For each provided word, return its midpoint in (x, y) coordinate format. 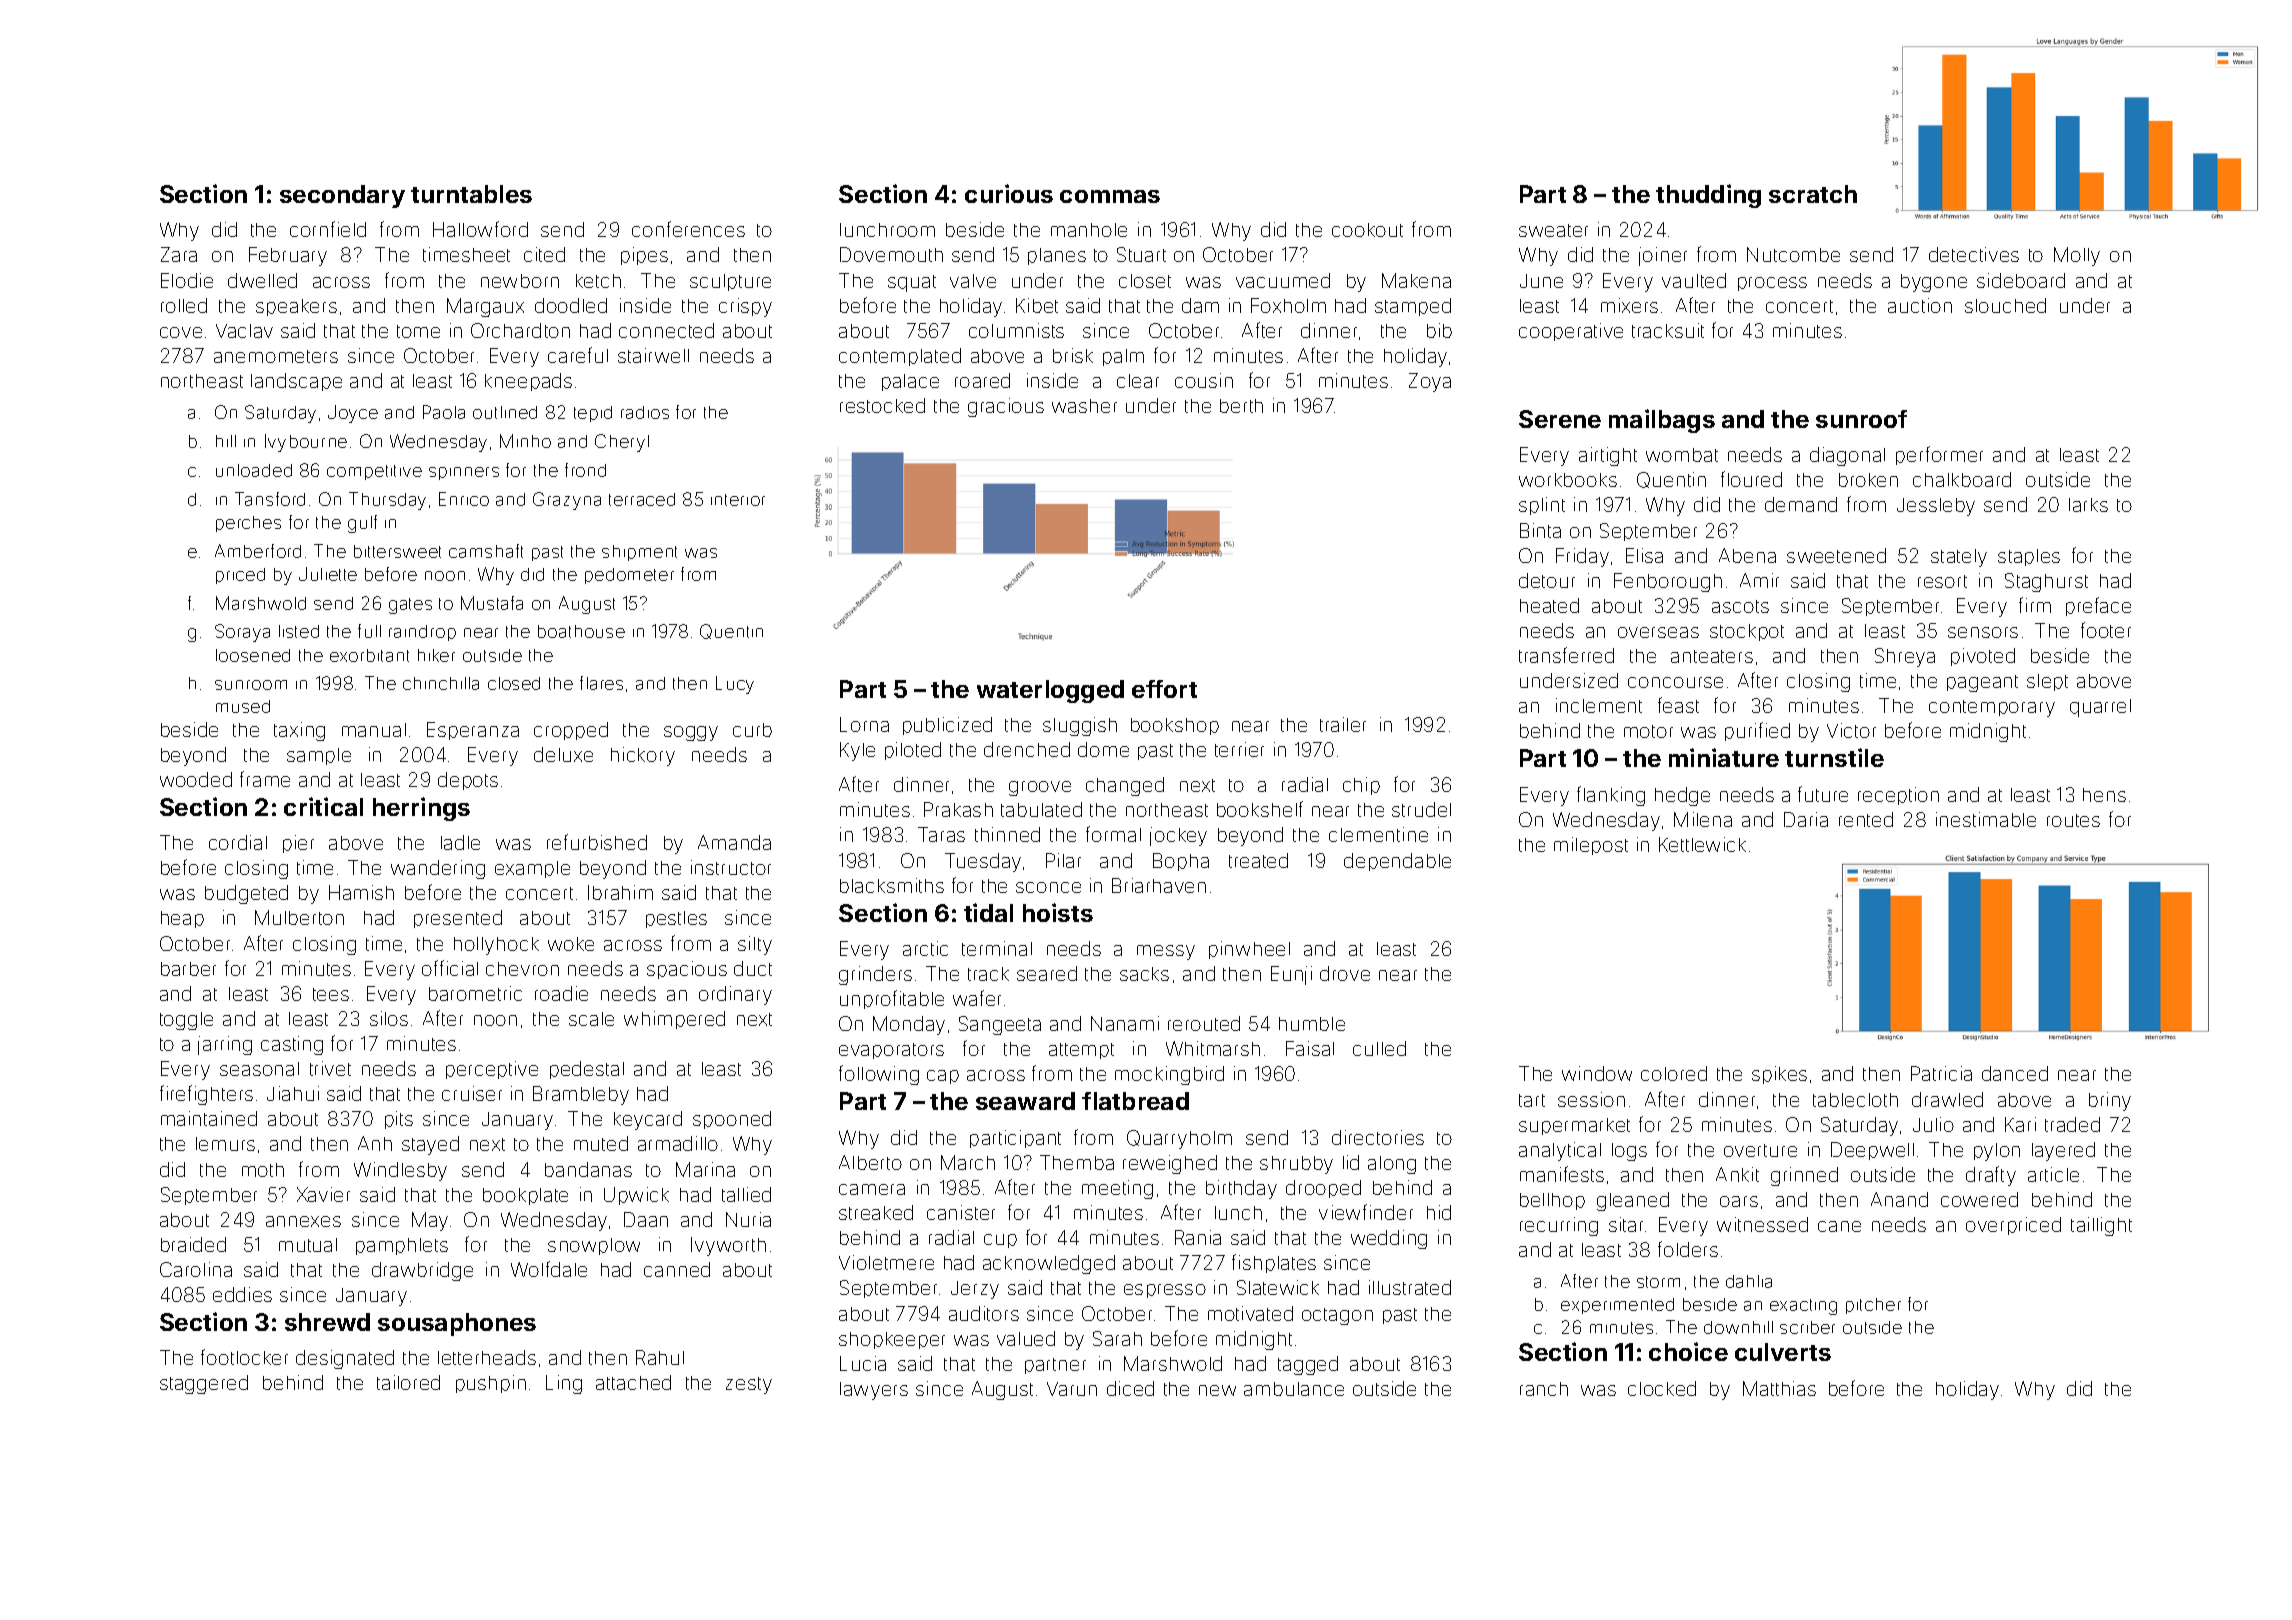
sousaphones (457, 1324)
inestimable (1986, 819)
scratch (1813, 194)
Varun (1072, 1389)
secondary (342, 196)
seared (1047, 973)
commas (1110, 196)
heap (182, 919)
